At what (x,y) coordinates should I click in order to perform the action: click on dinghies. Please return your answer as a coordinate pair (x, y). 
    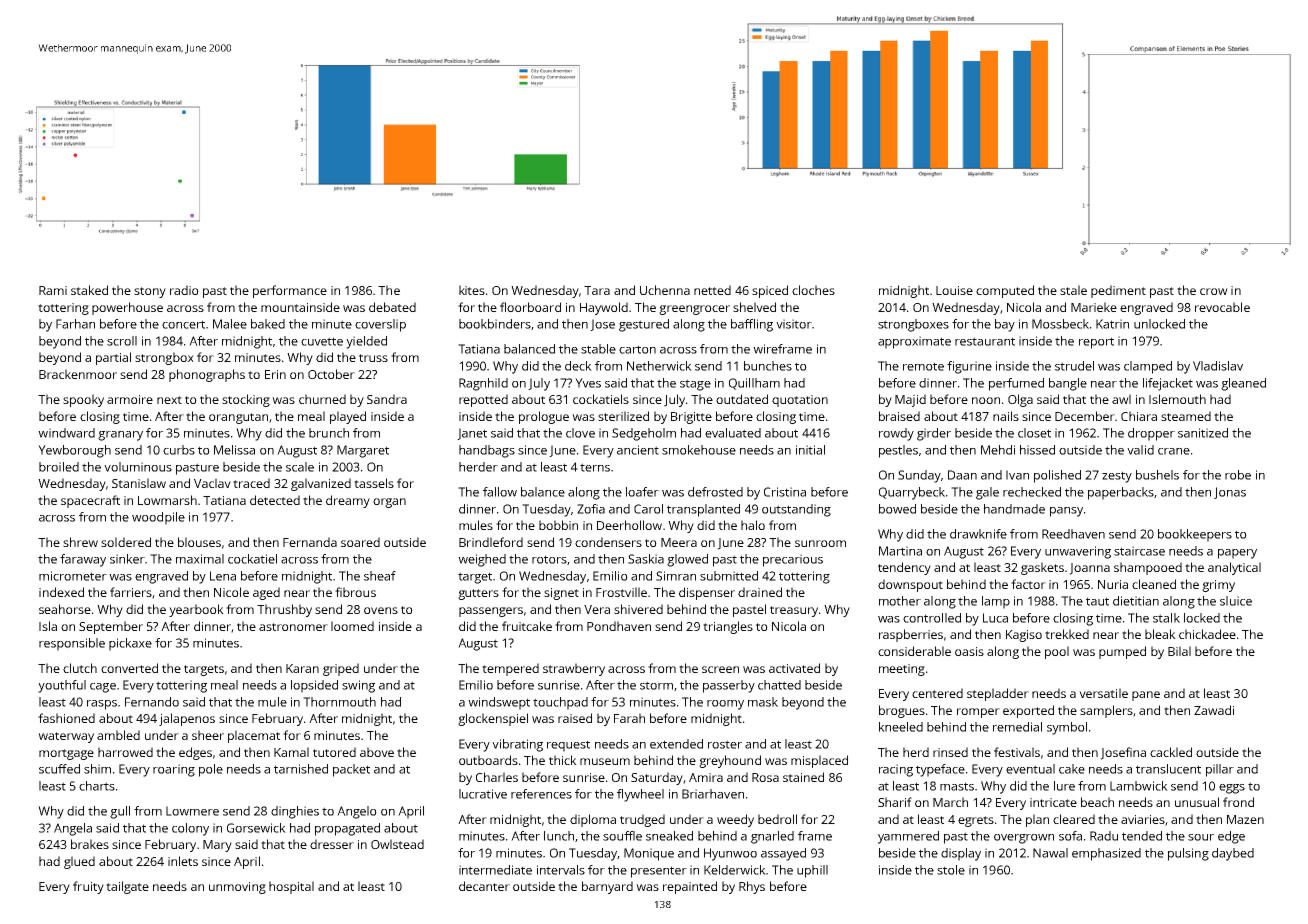
    Looking at the image, I should click on (295, 812).
